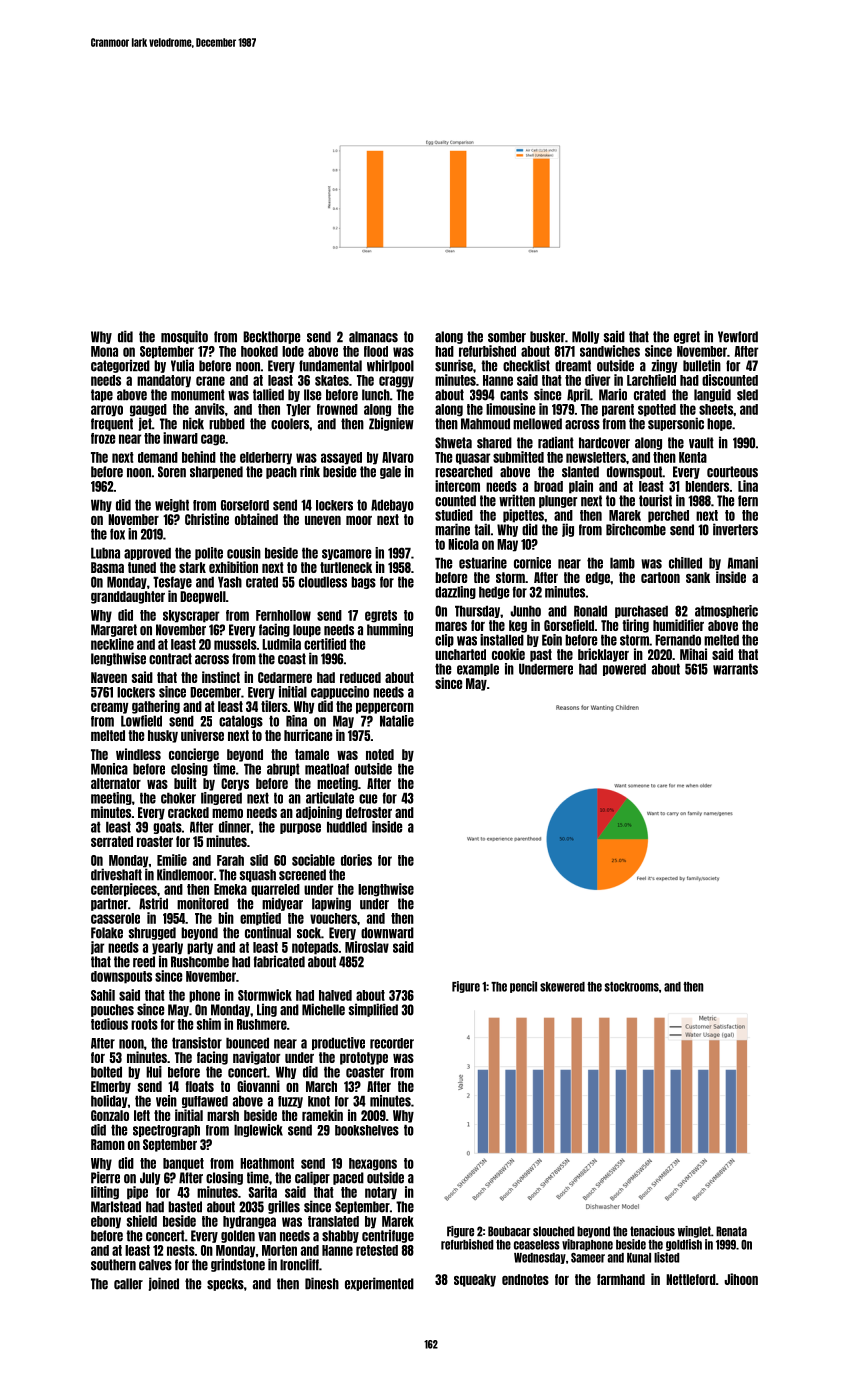 This screenshot has height=1400, width=849. What do you see at coordinates (380, 754) in the screenshot?
I see `noted` at bounding box center [380, 754].
